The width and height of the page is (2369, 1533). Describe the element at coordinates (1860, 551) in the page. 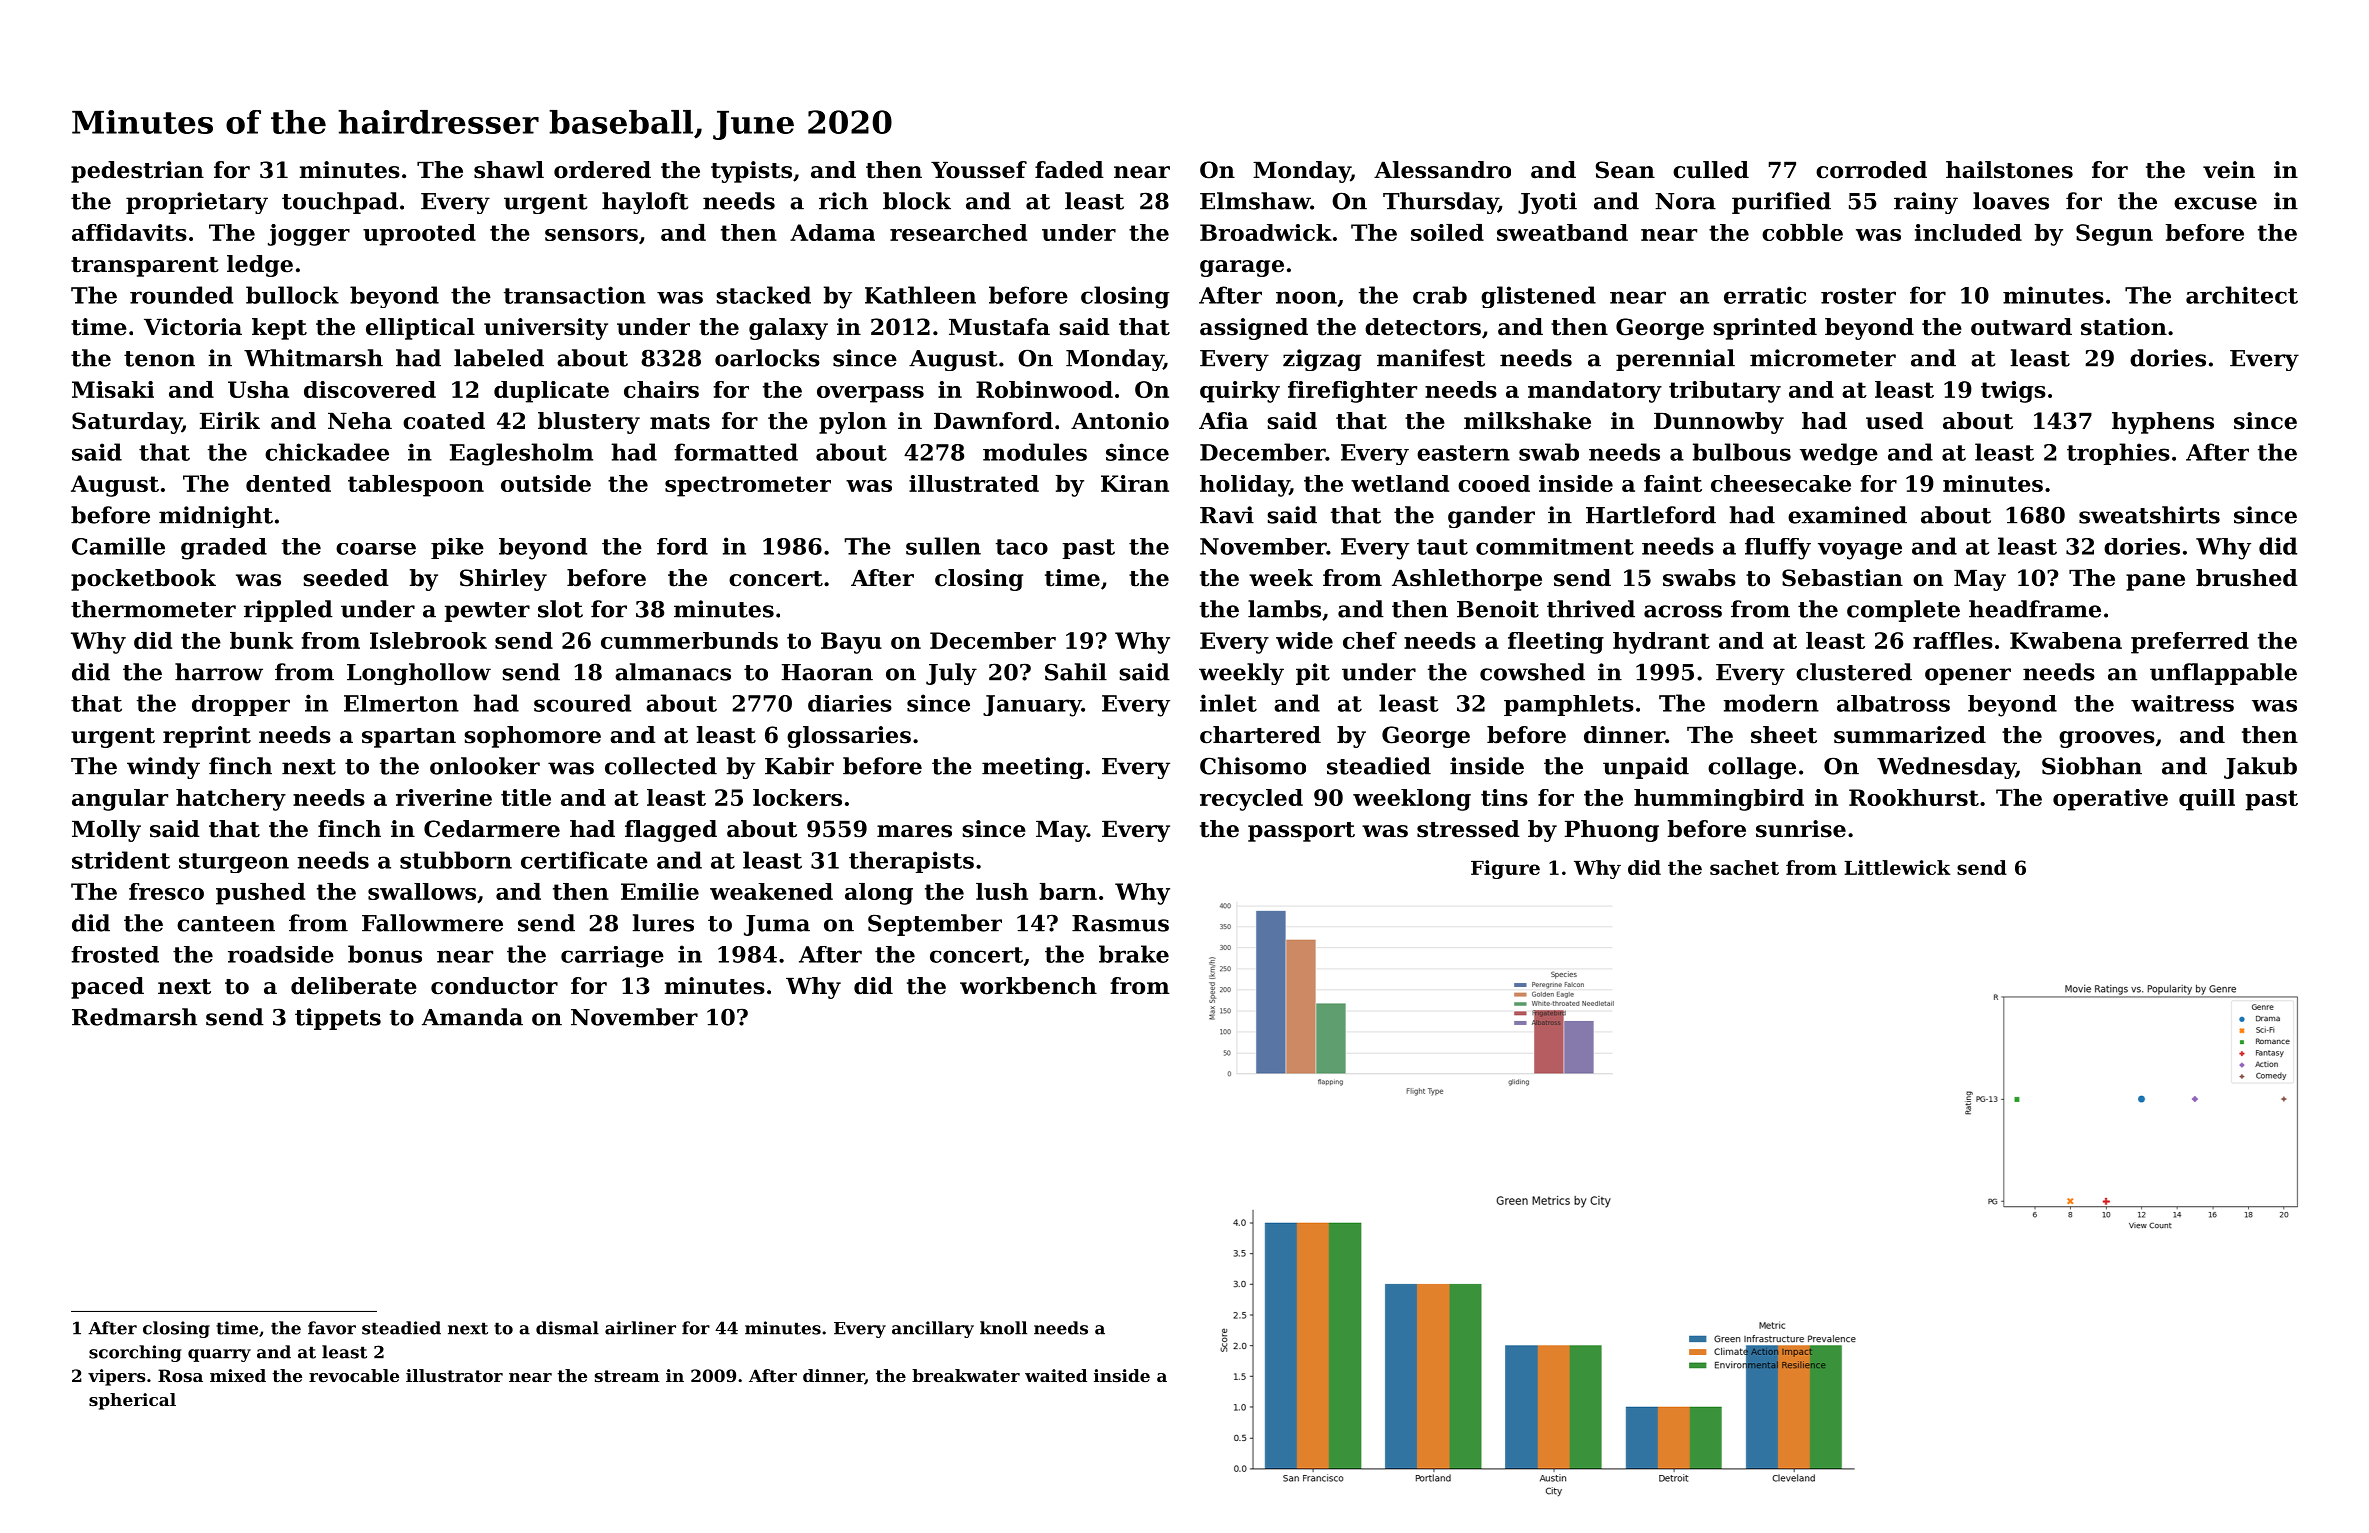

I see `voyage` at that location.
